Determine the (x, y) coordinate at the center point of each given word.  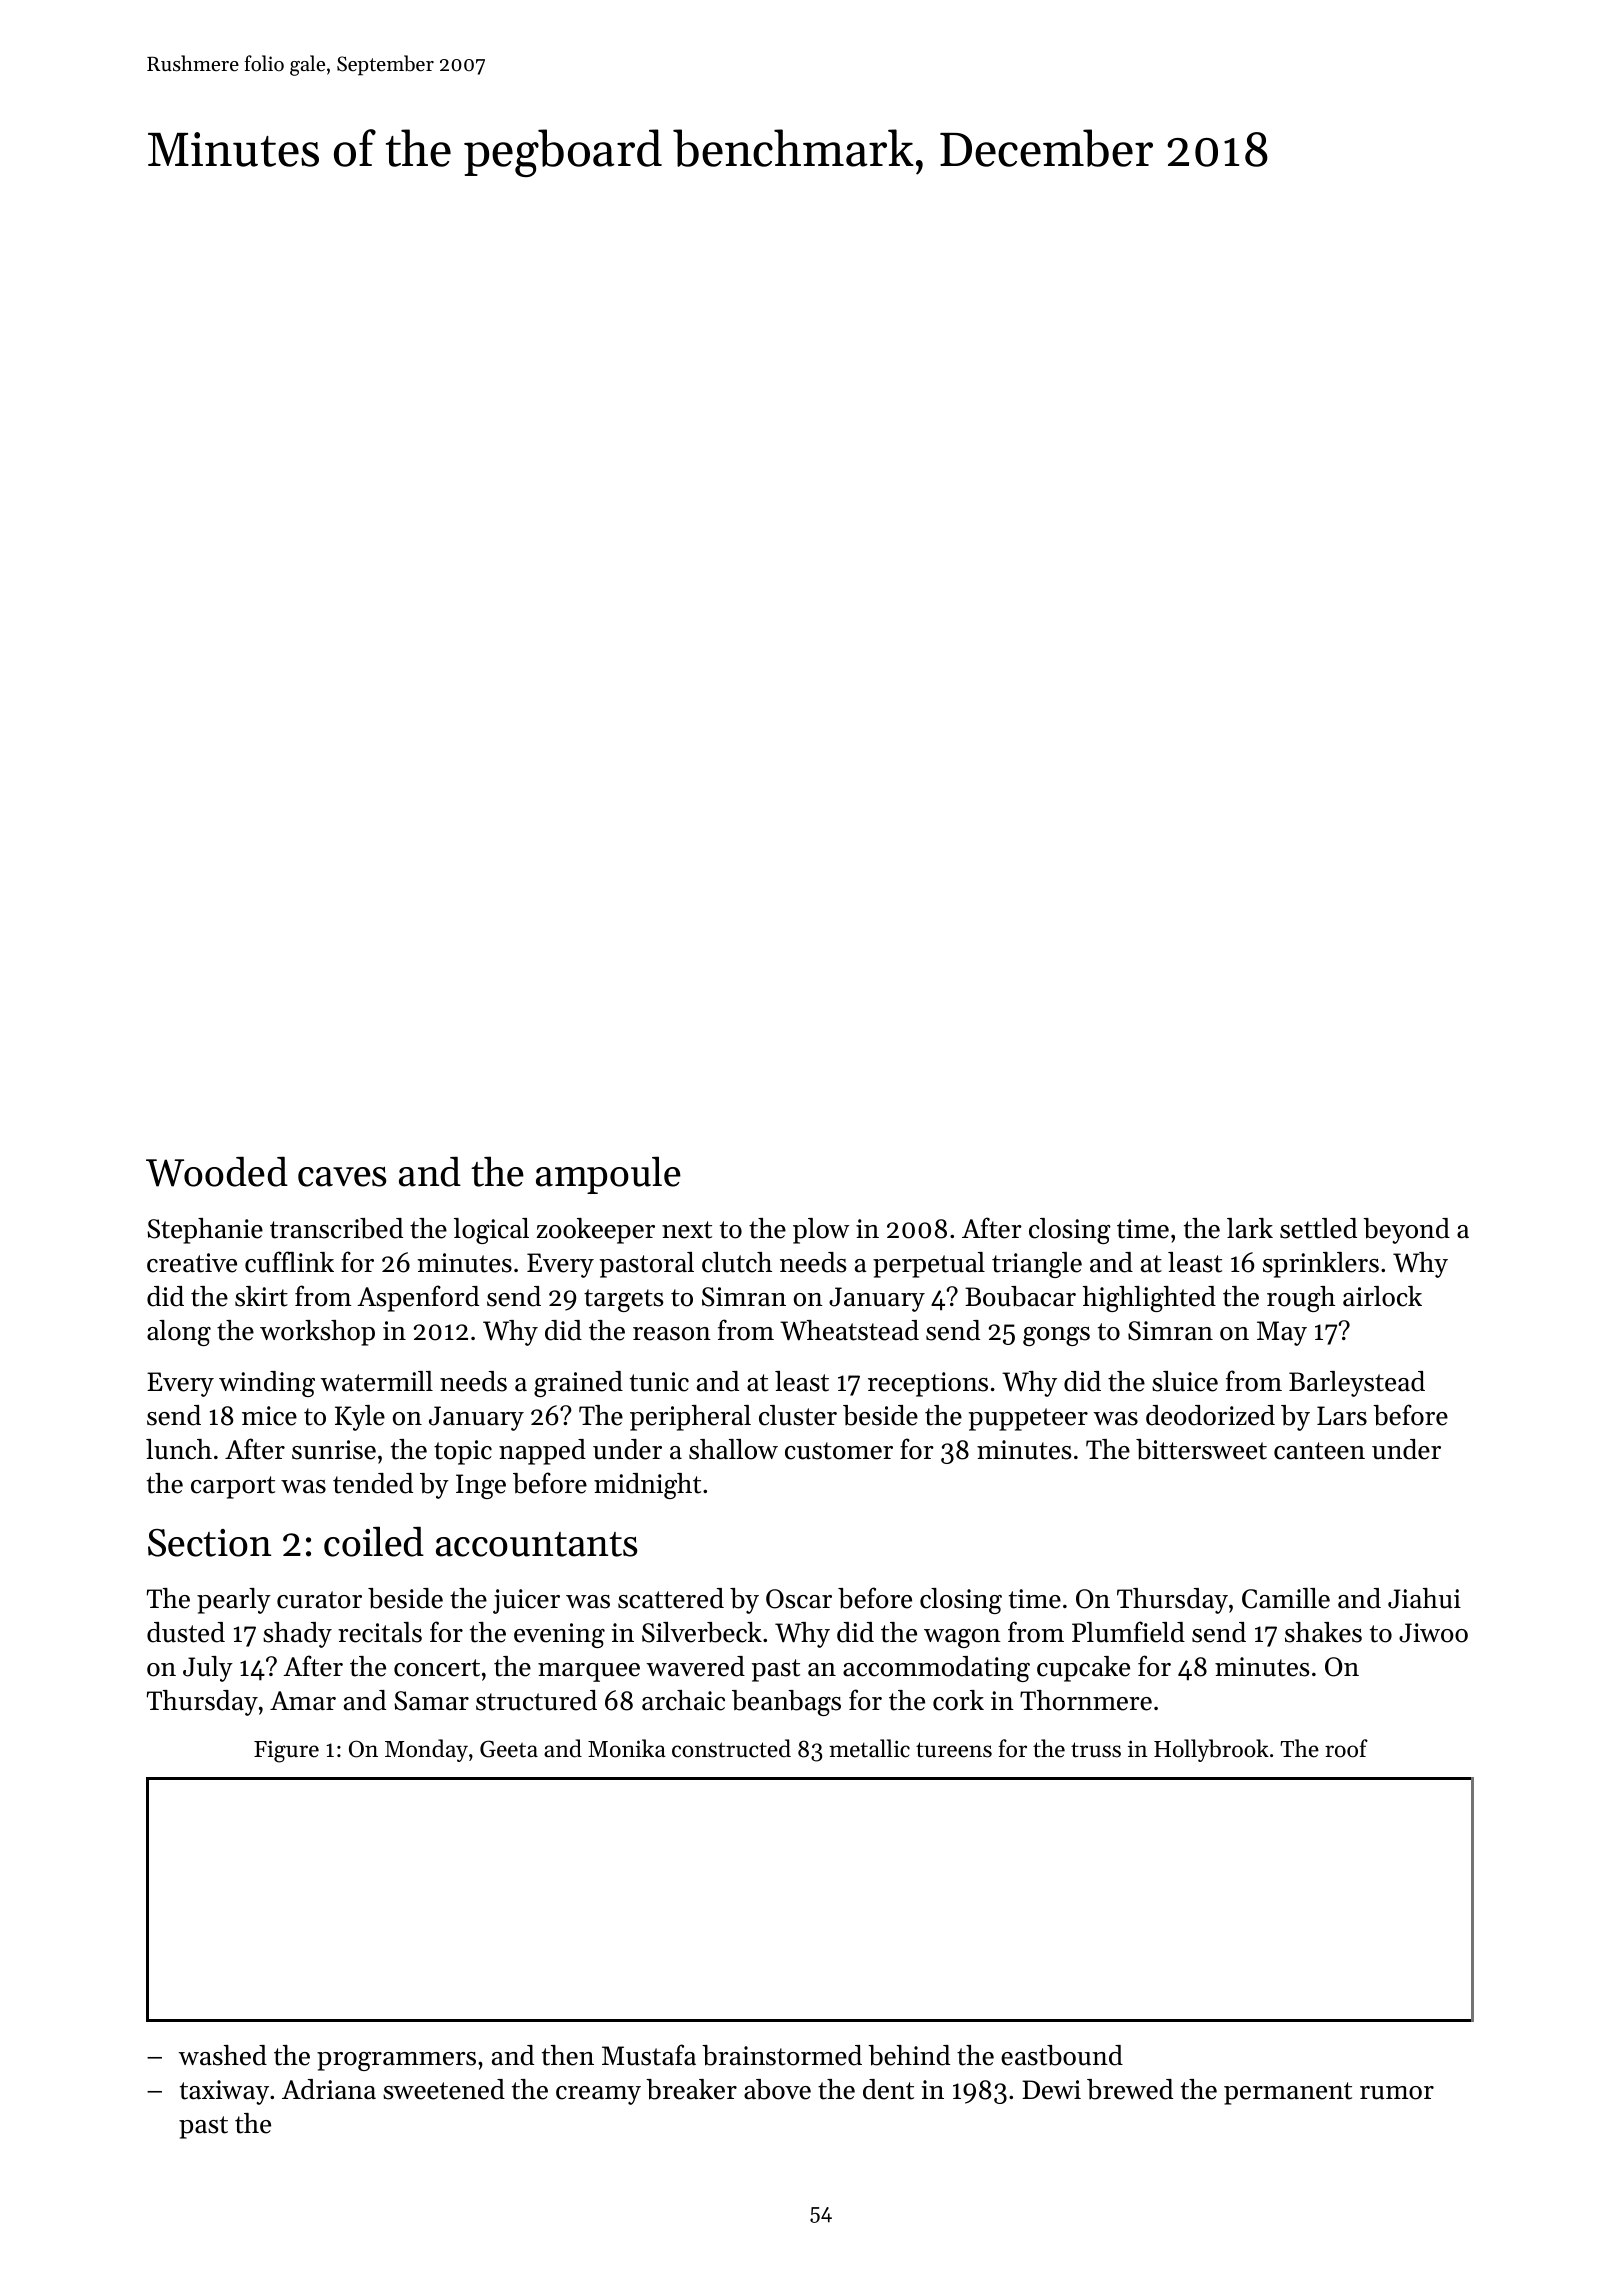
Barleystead (1357, 1384)
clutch (737, 1262)
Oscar (799, 1599)
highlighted (1149, 1299)
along (179, 1333)
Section (209, 1543)
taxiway (224, 2092)
